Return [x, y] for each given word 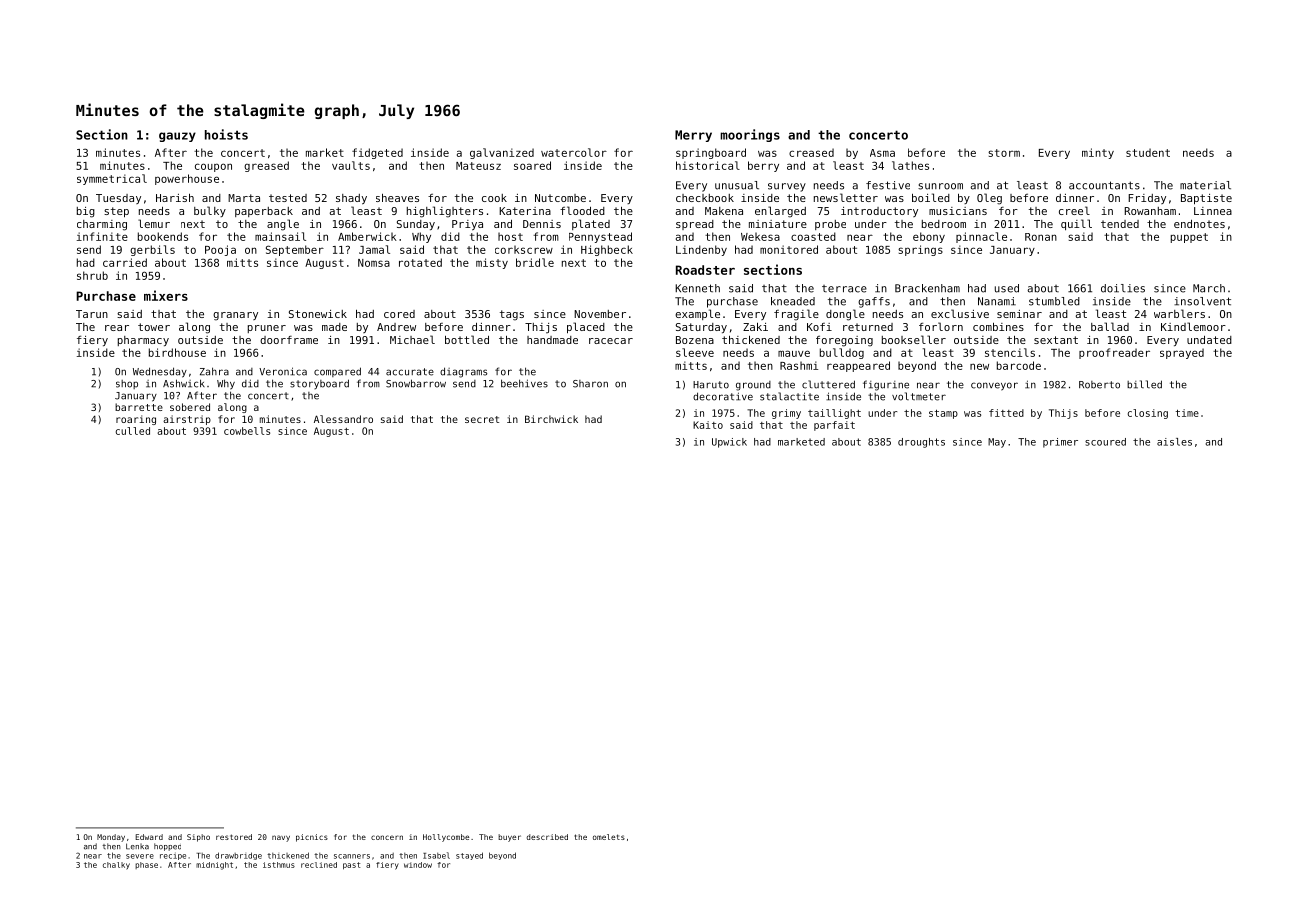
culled [133, 431]
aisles [1174, 442]
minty [1098, 153]
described [547, 837]
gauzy [177, 137]
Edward [149, 837]
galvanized [502, 153]
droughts [921, 443]
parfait [834, 426]
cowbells [247, 431]
